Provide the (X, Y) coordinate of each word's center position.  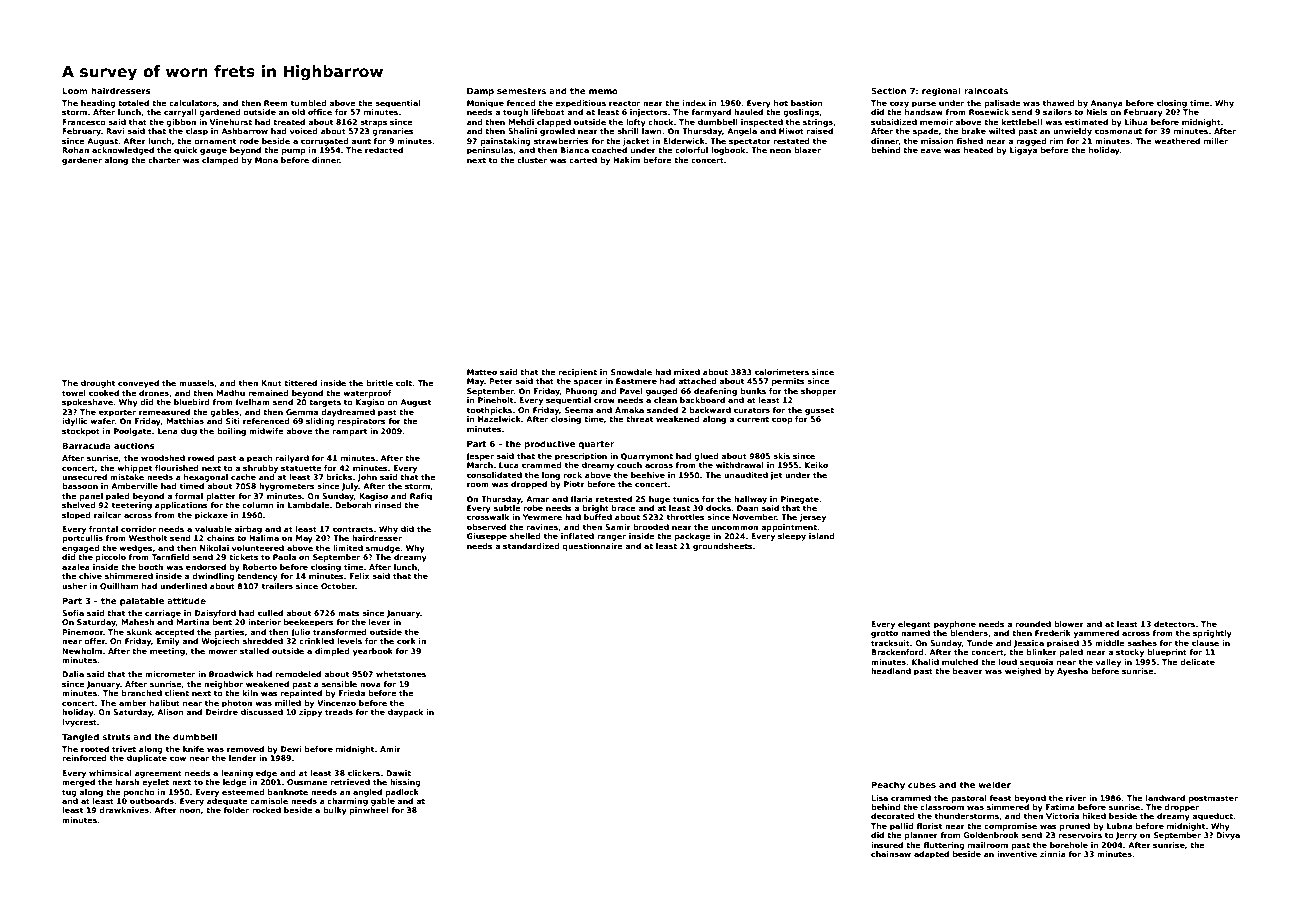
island (822, 536)
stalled (254, 651)
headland (891, 671)
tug (69, 793)
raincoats (986, 90)
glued (706, 457)
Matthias (185, 421)
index (694, 103)
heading (98, 104)
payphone (955, 625)
